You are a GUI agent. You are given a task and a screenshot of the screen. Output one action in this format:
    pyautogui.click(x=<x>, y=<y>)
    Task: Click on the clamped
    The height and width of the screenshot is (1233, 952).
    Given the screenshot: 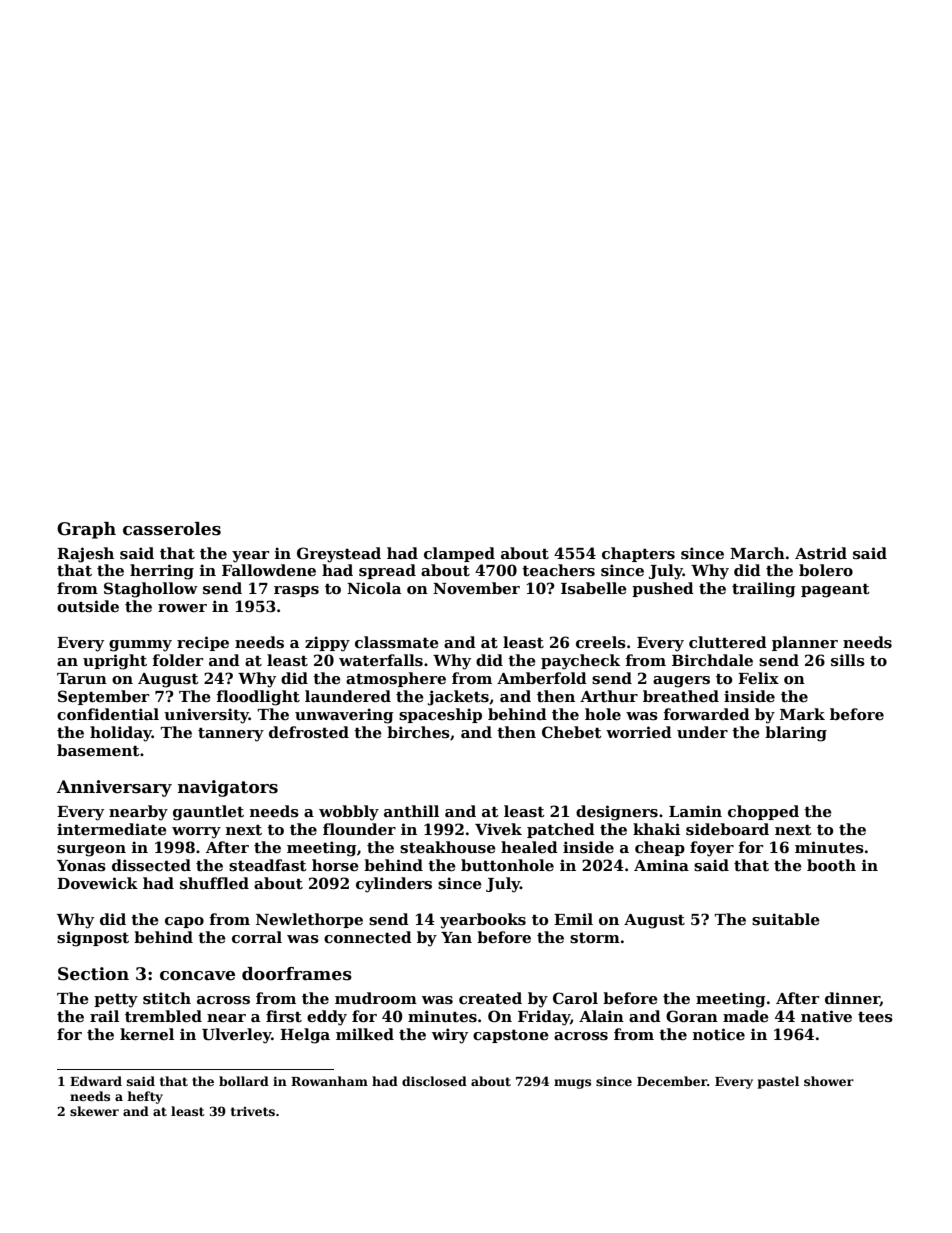 What is the action you would take?
    pyautogui.click(x=459, y=554)
